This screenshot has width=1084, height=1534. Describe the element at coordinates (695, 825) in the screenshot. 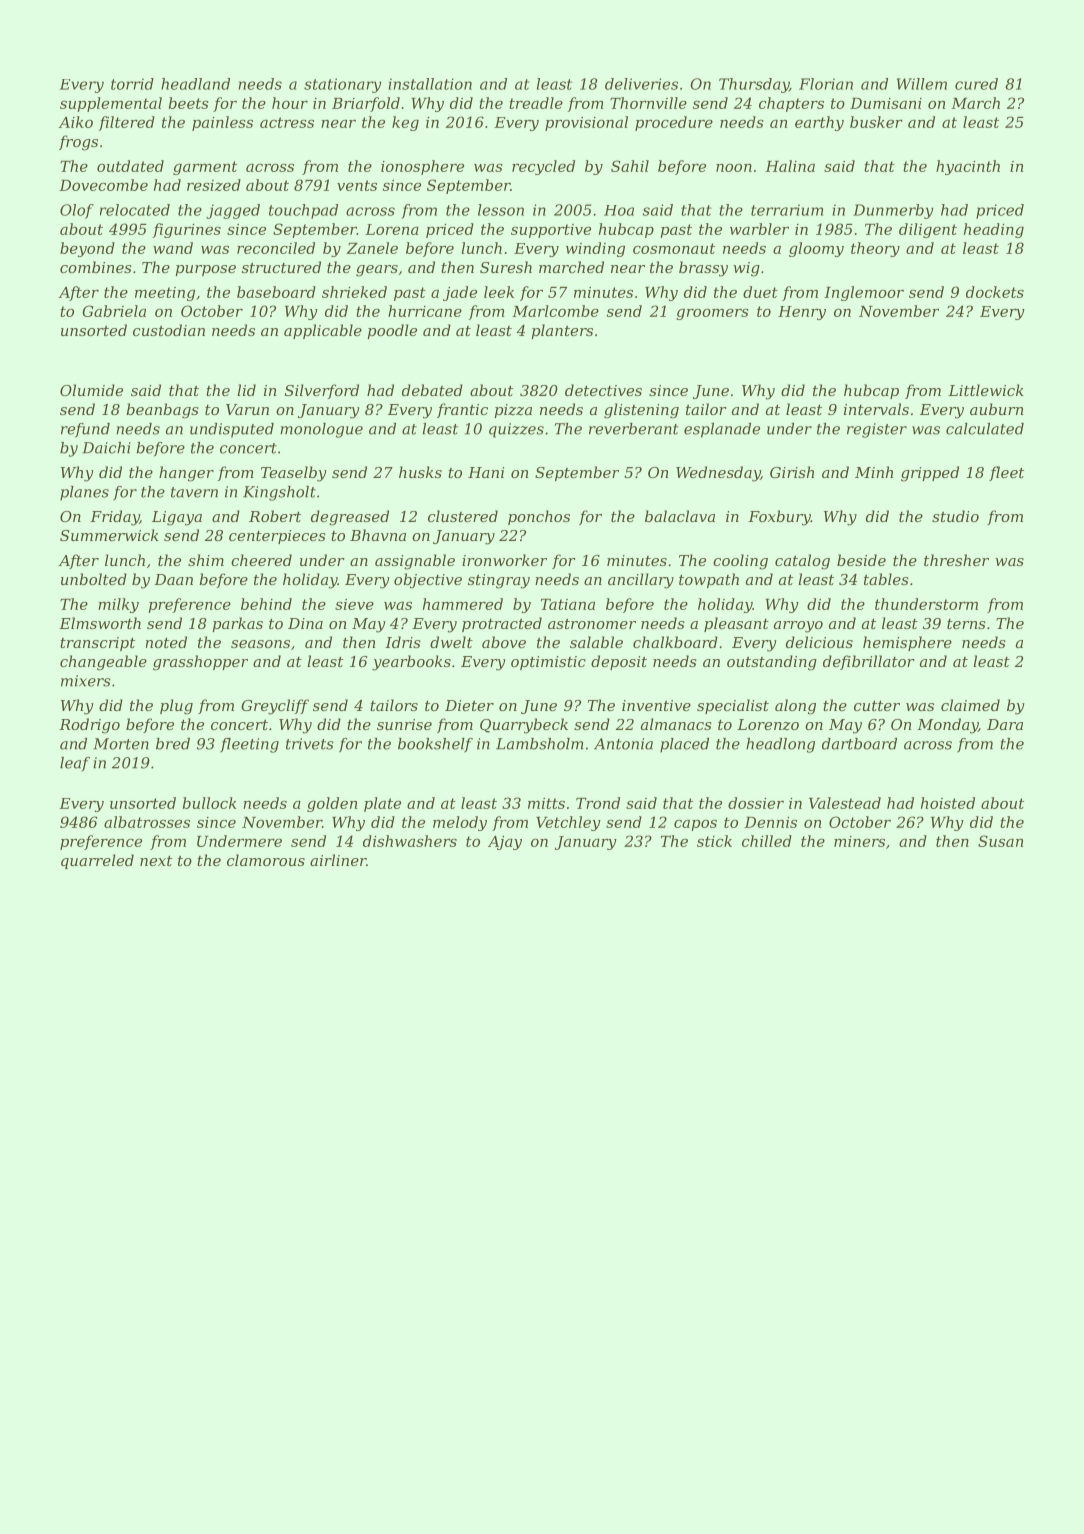

I see `capos` at that location.
